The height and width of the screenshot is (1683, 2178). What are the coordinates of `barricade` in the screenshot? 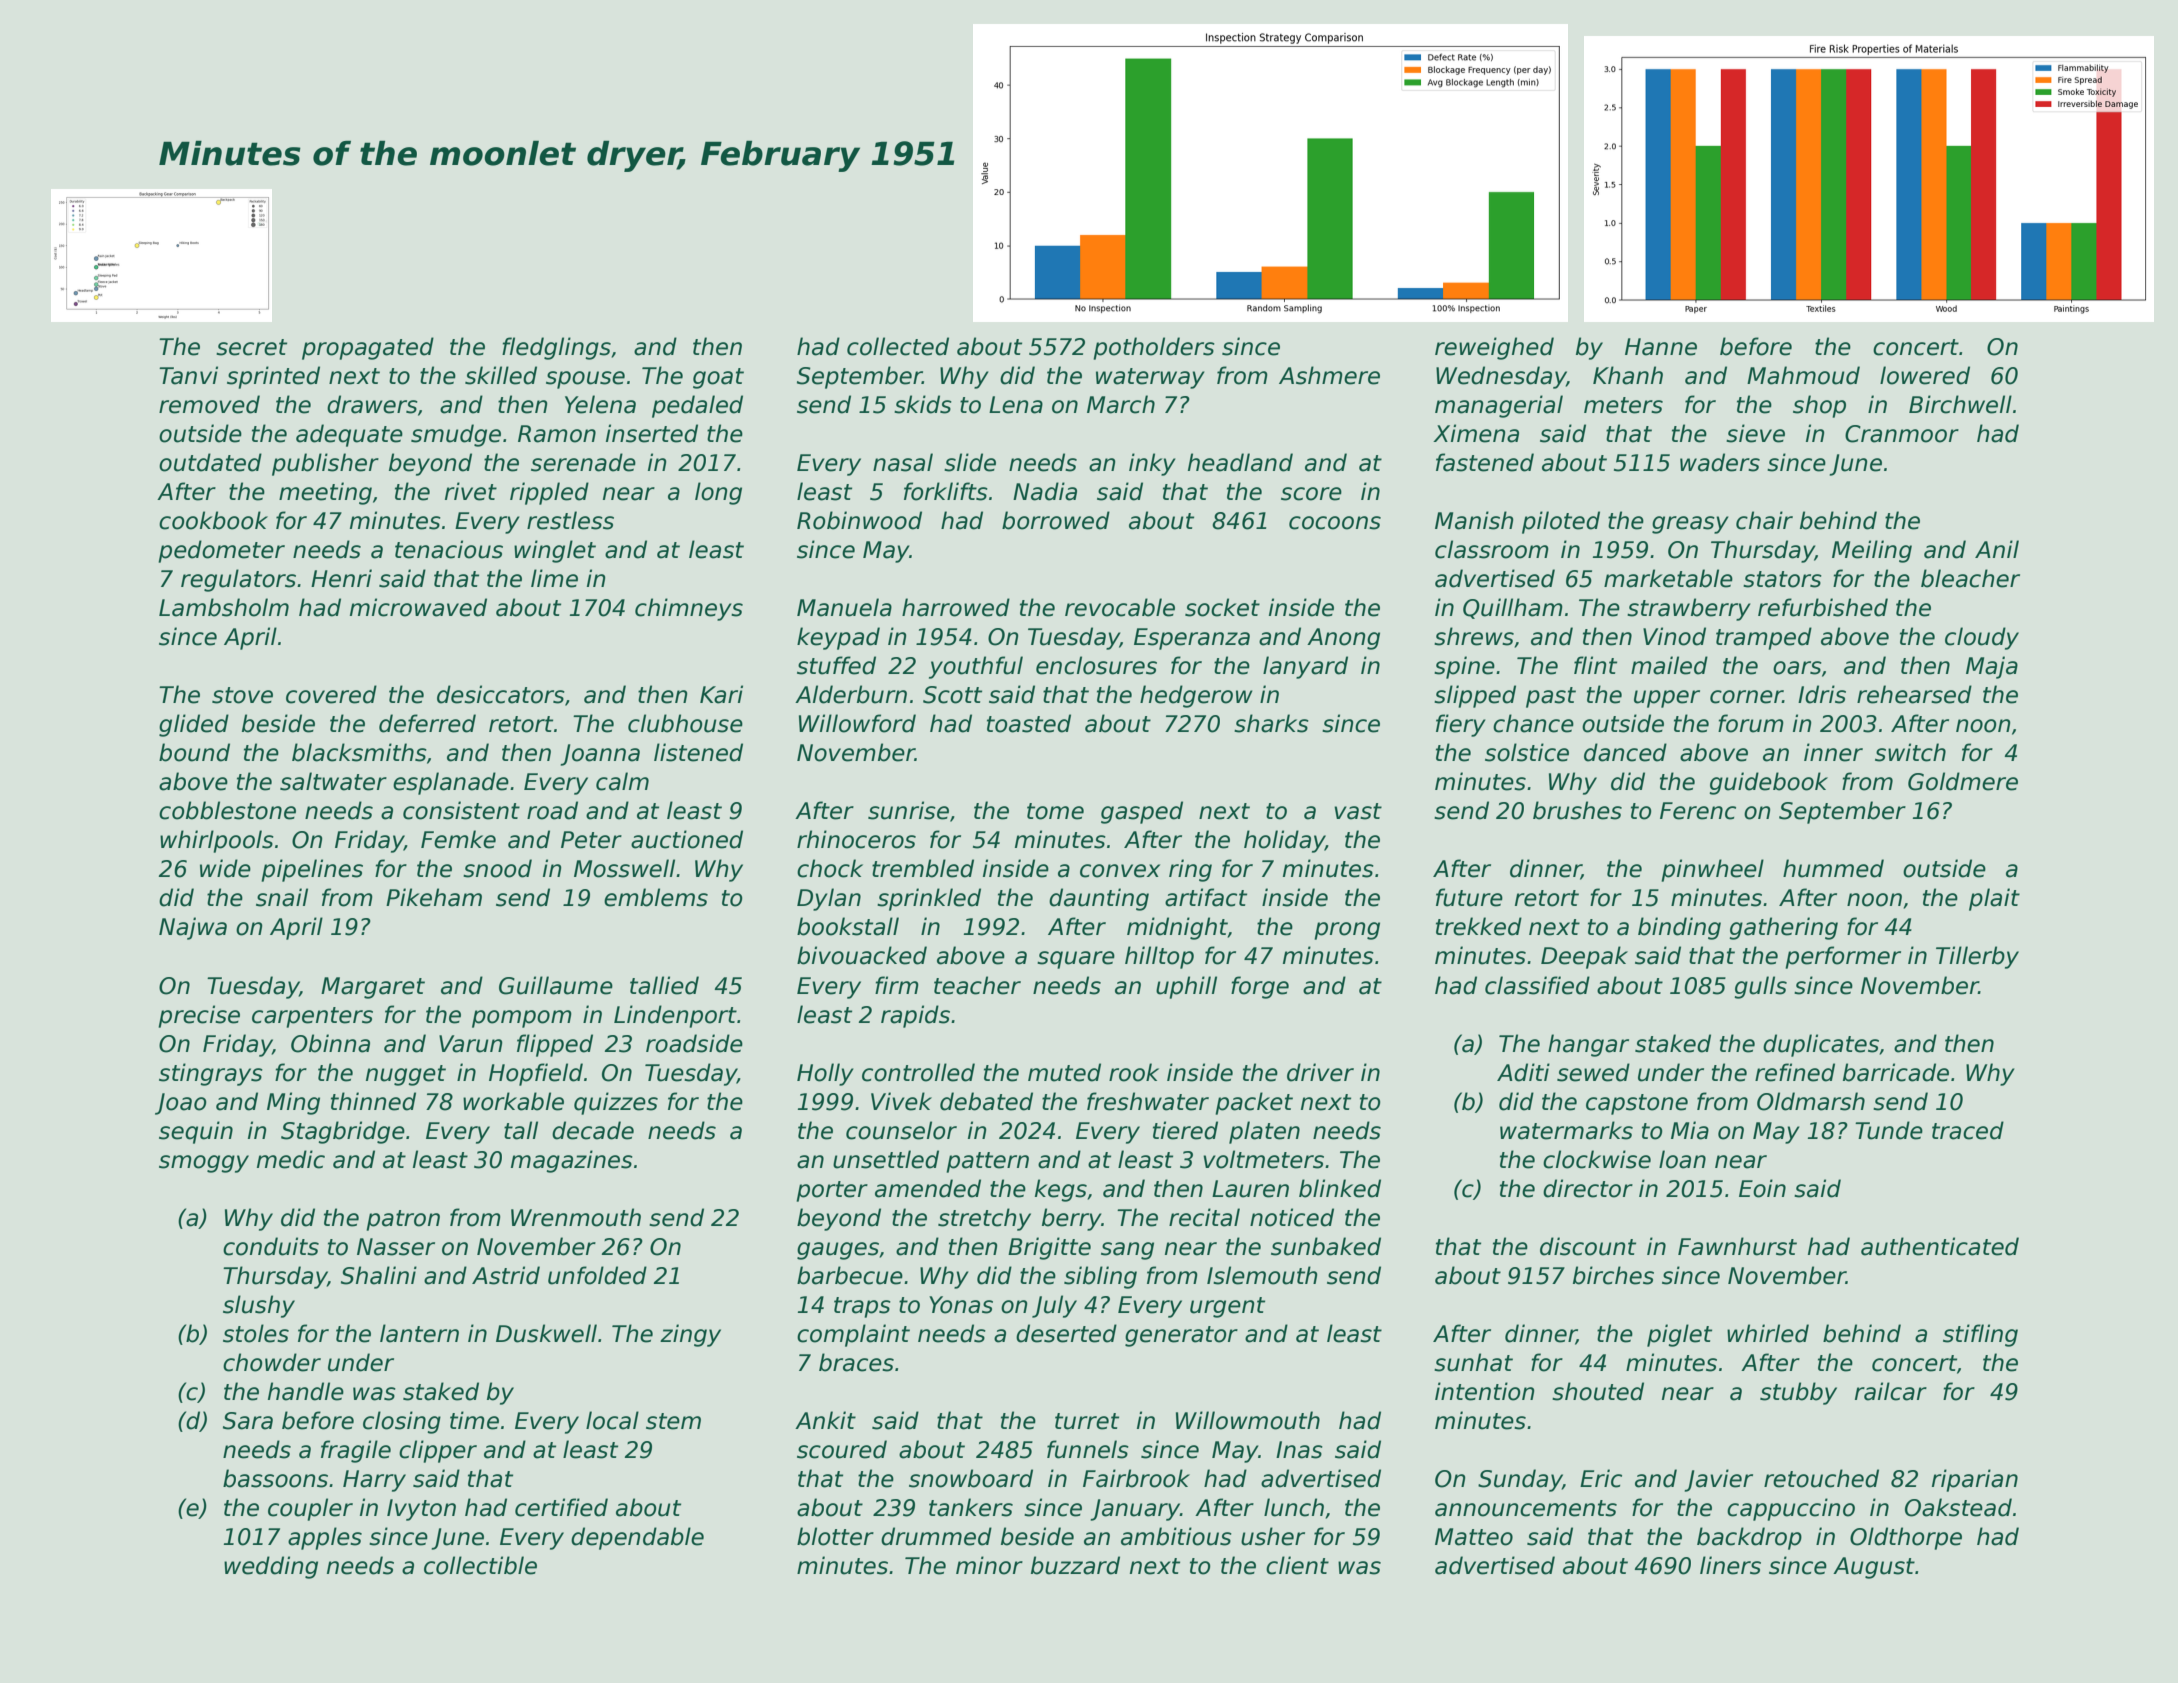 It's located at (1896, 1072).
